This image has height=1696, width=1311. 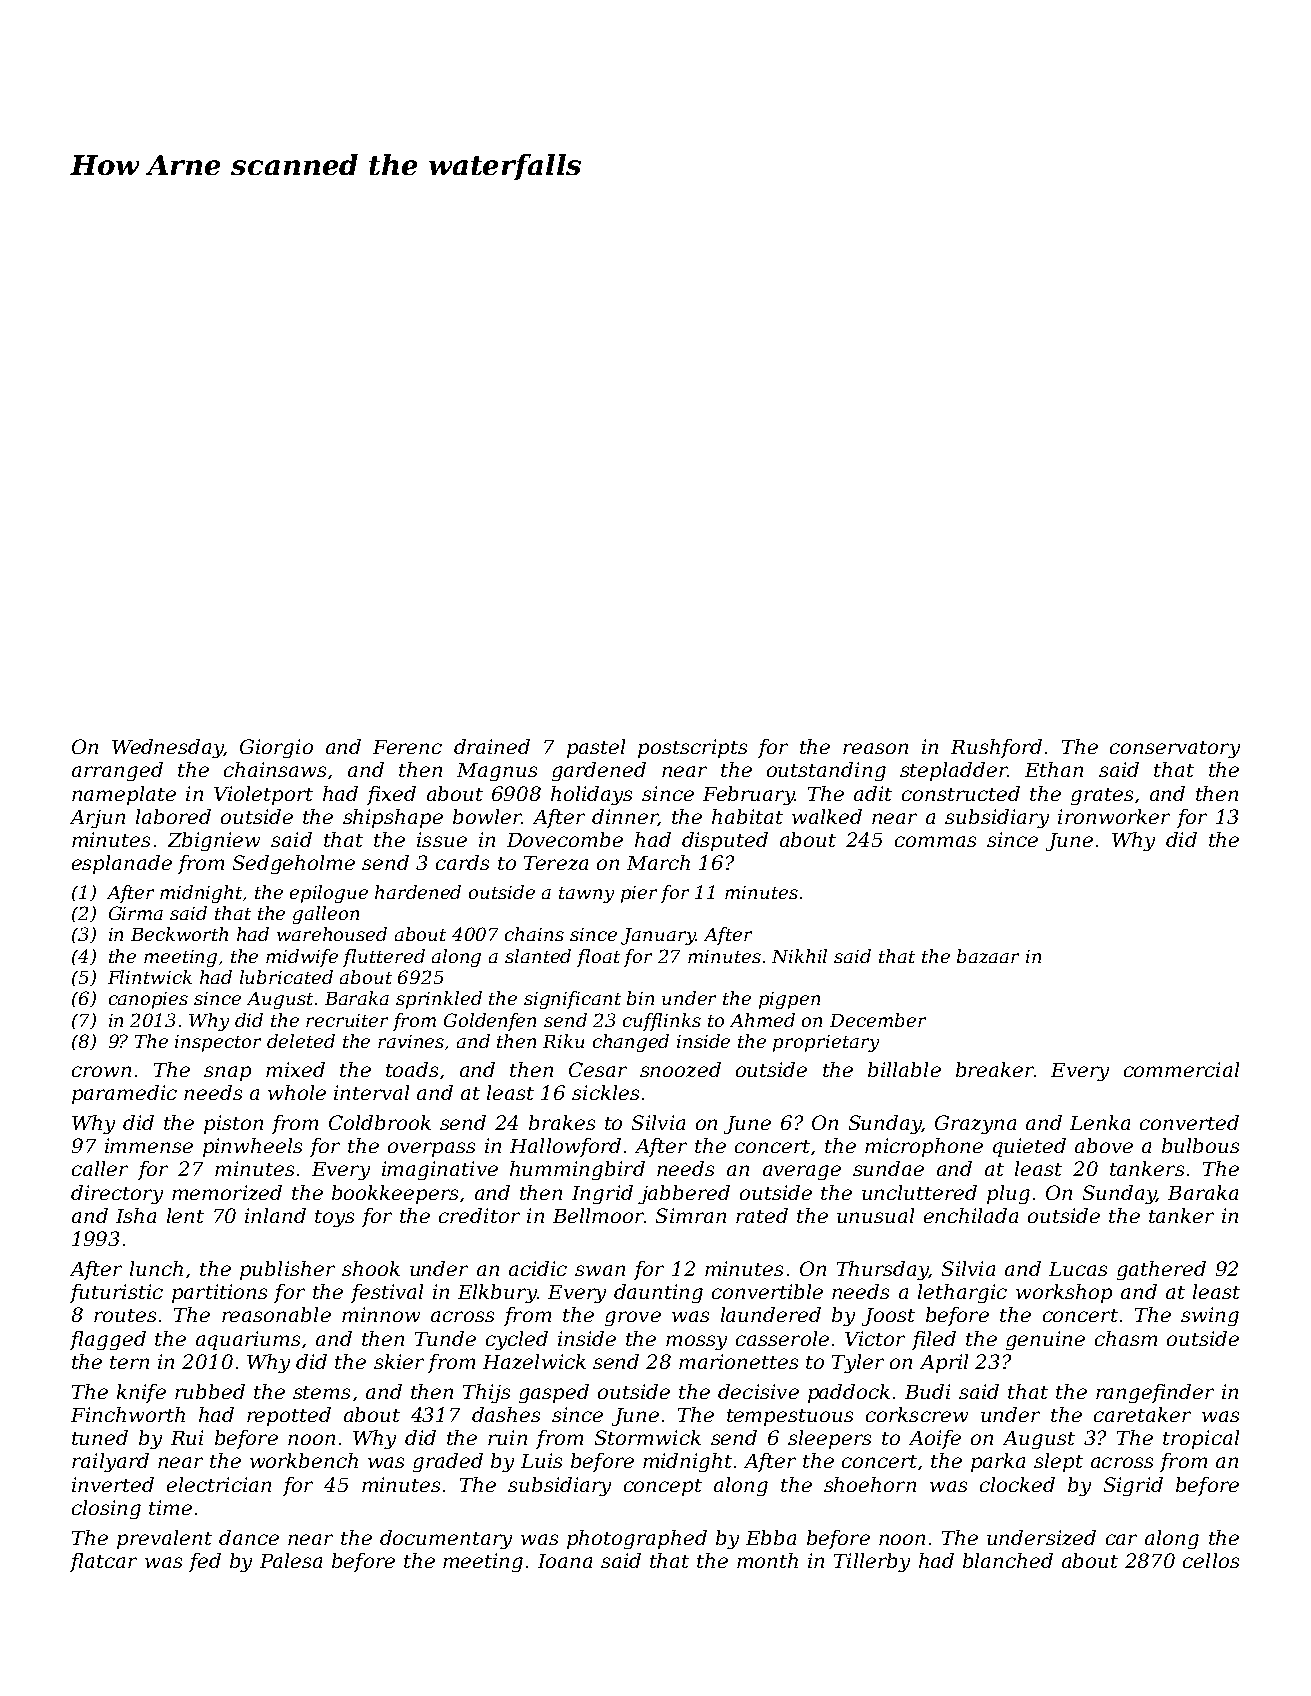 What do you see at coordinates (1058, 1462) in the image?
I see `slept` at bounding box center [1058, 1462].
